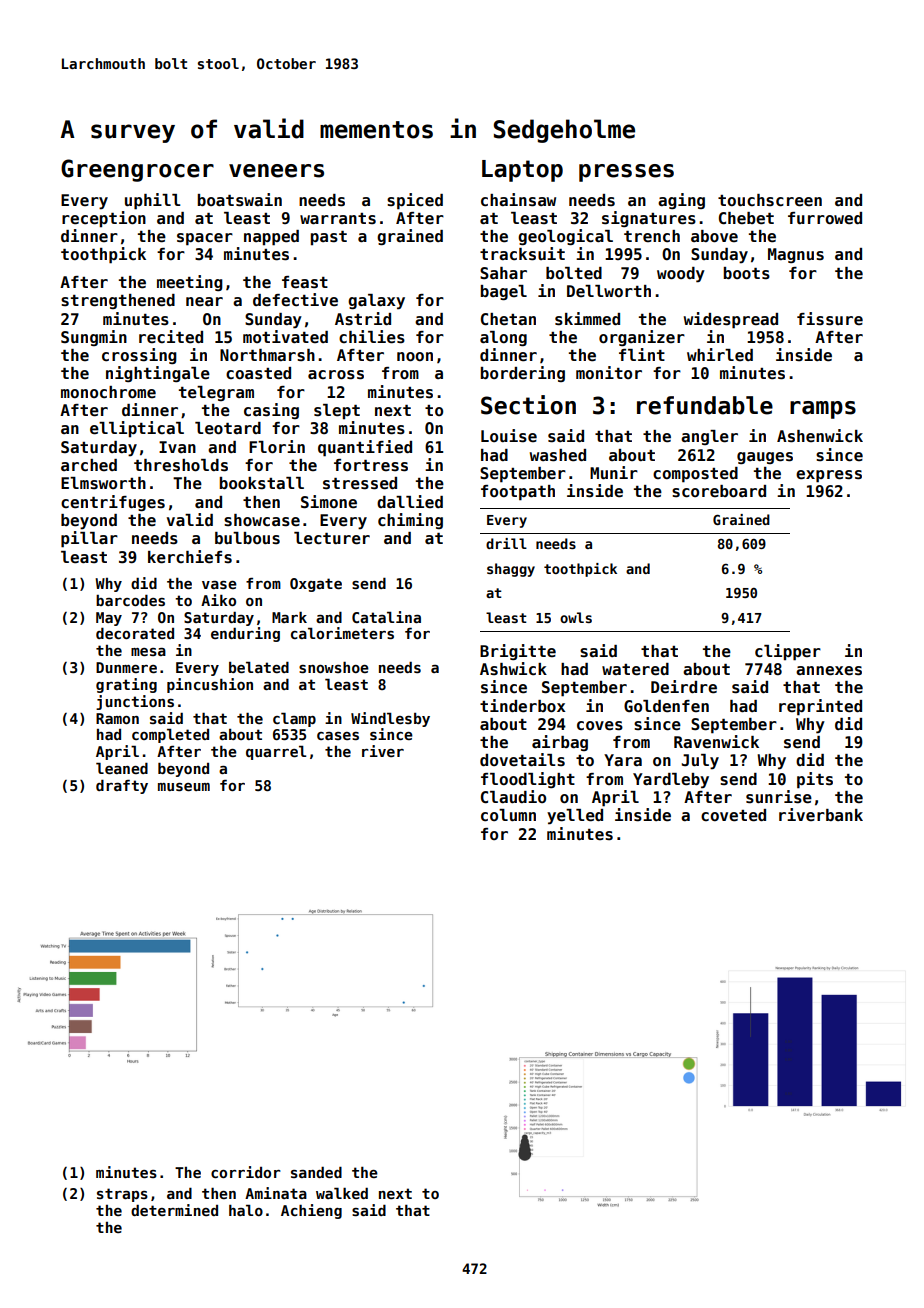 This document has width=924, height=1308. Describe the element at coordinates (575, 817) in the document. I see `yelled` at that location.
